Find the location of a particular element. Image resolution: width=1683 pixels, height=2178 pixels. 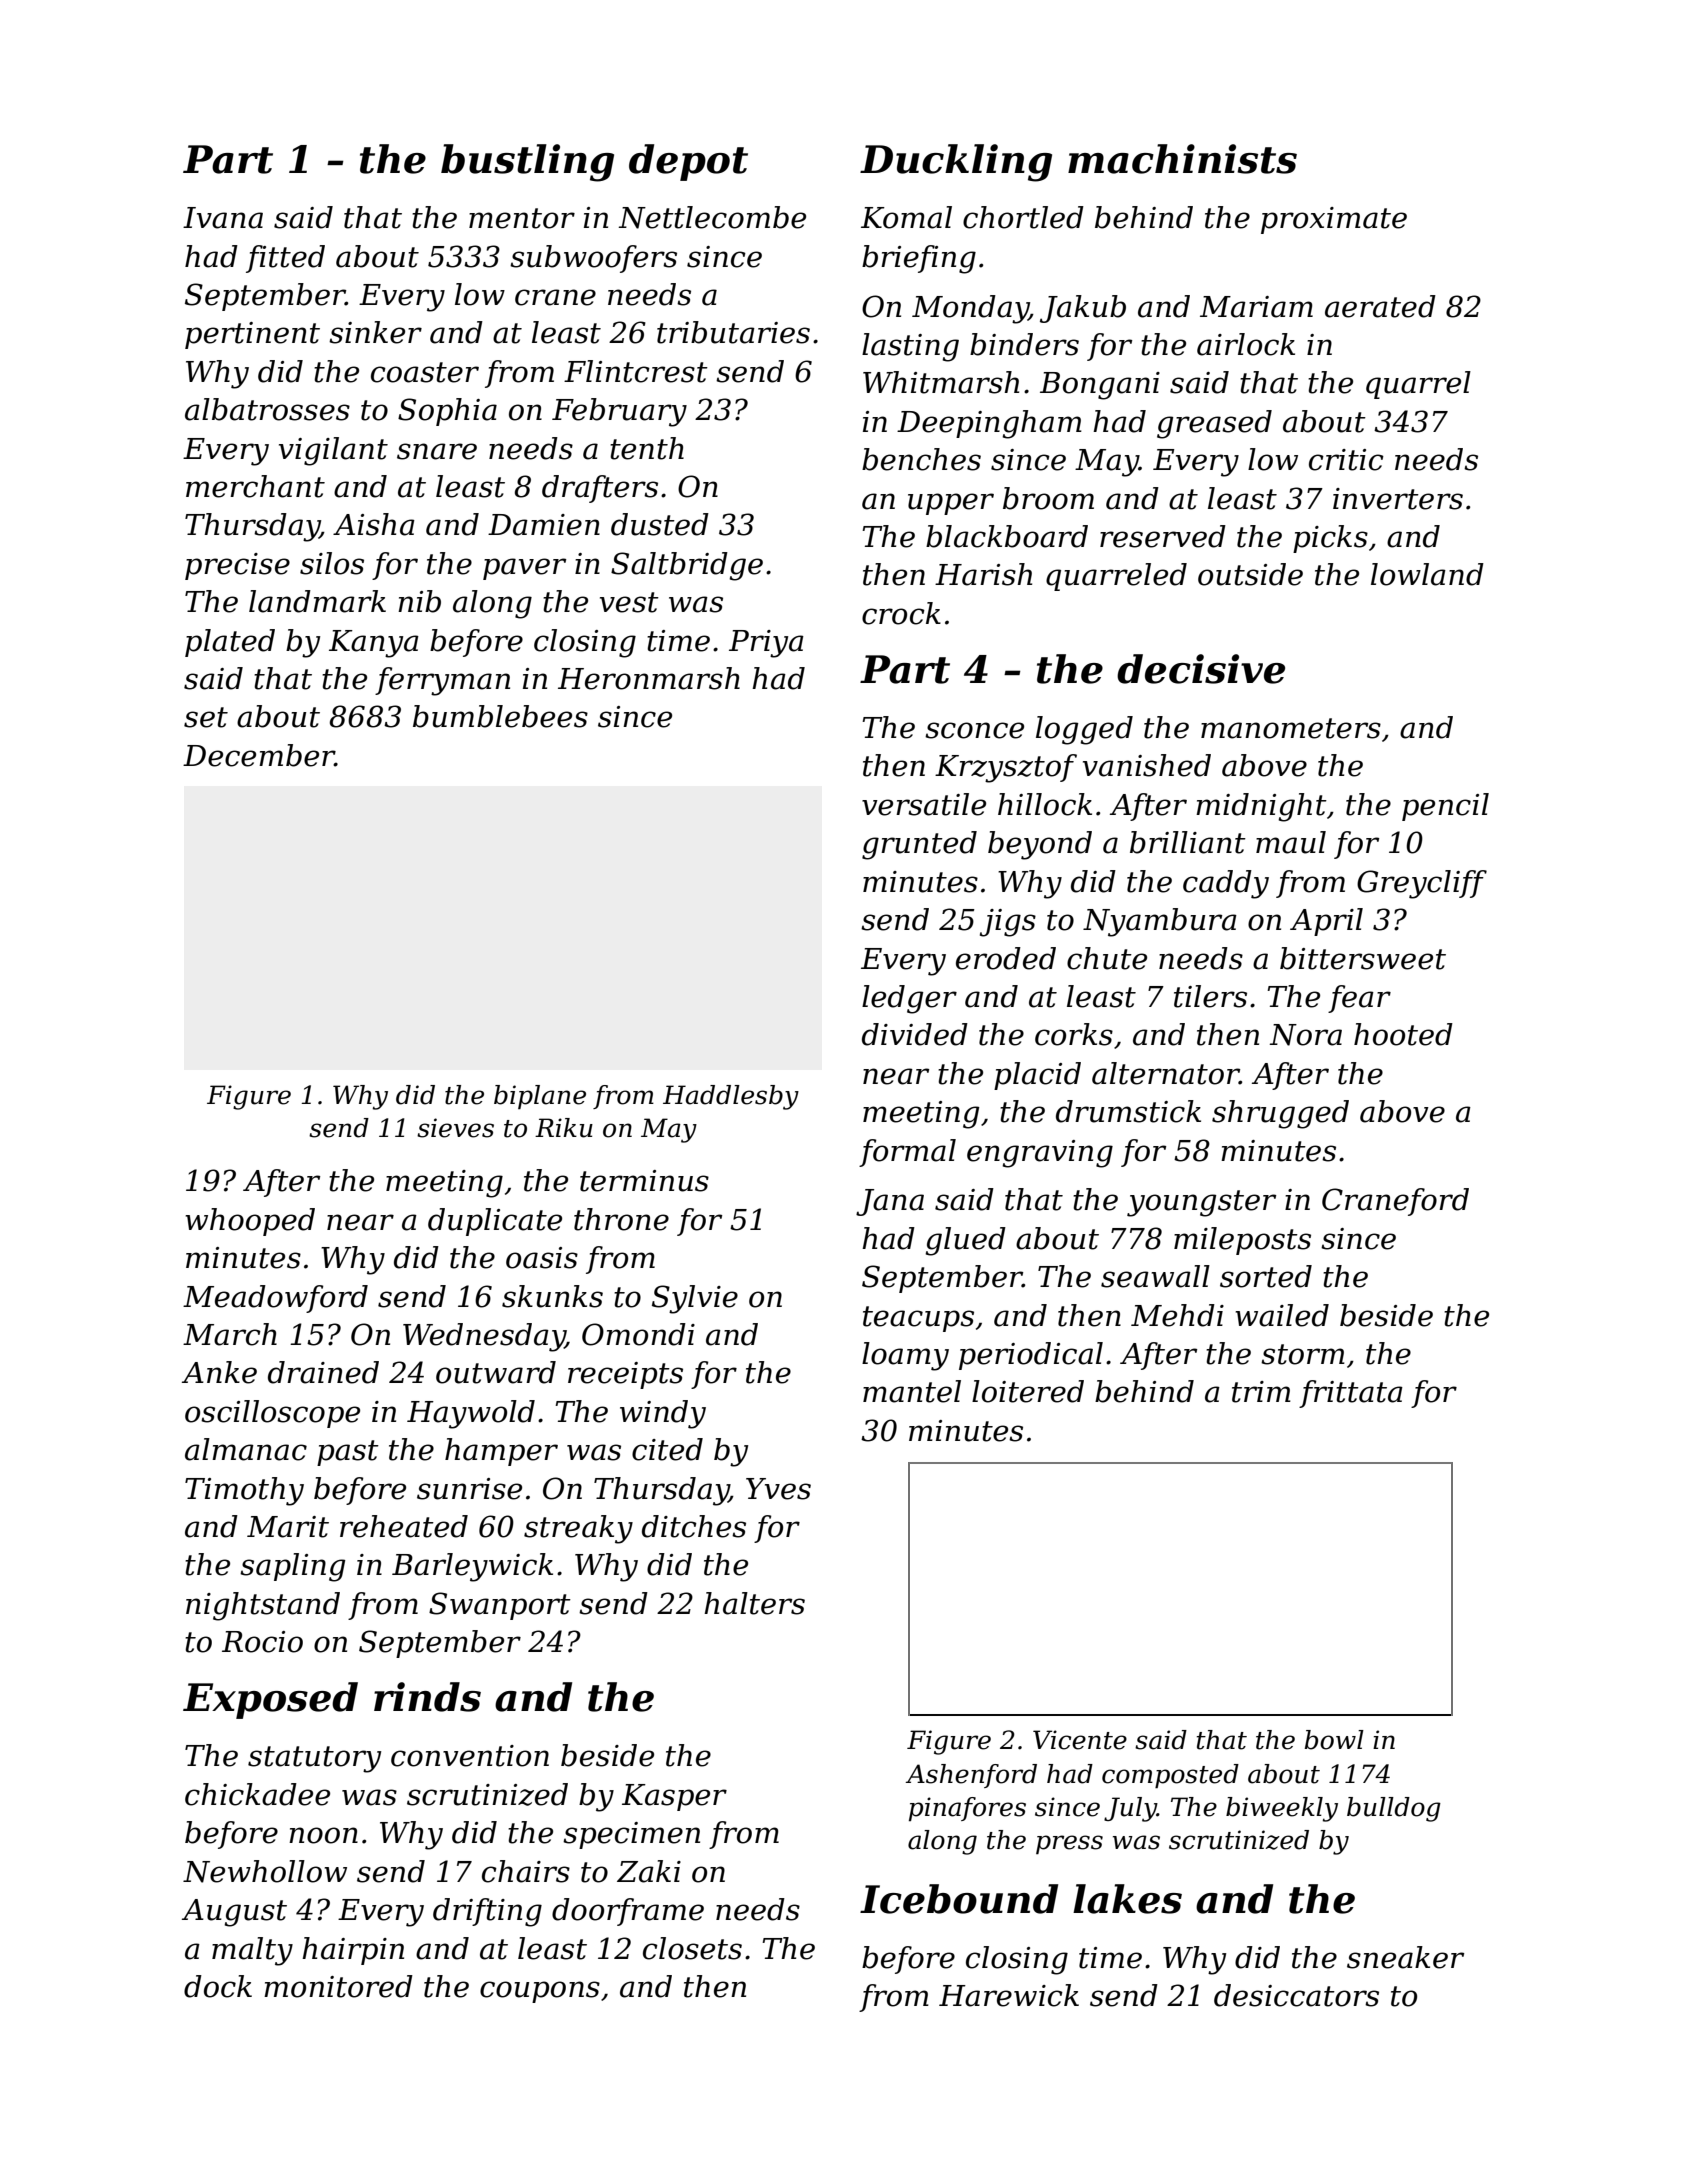

monitored is located at coordinates (338, 1986).
